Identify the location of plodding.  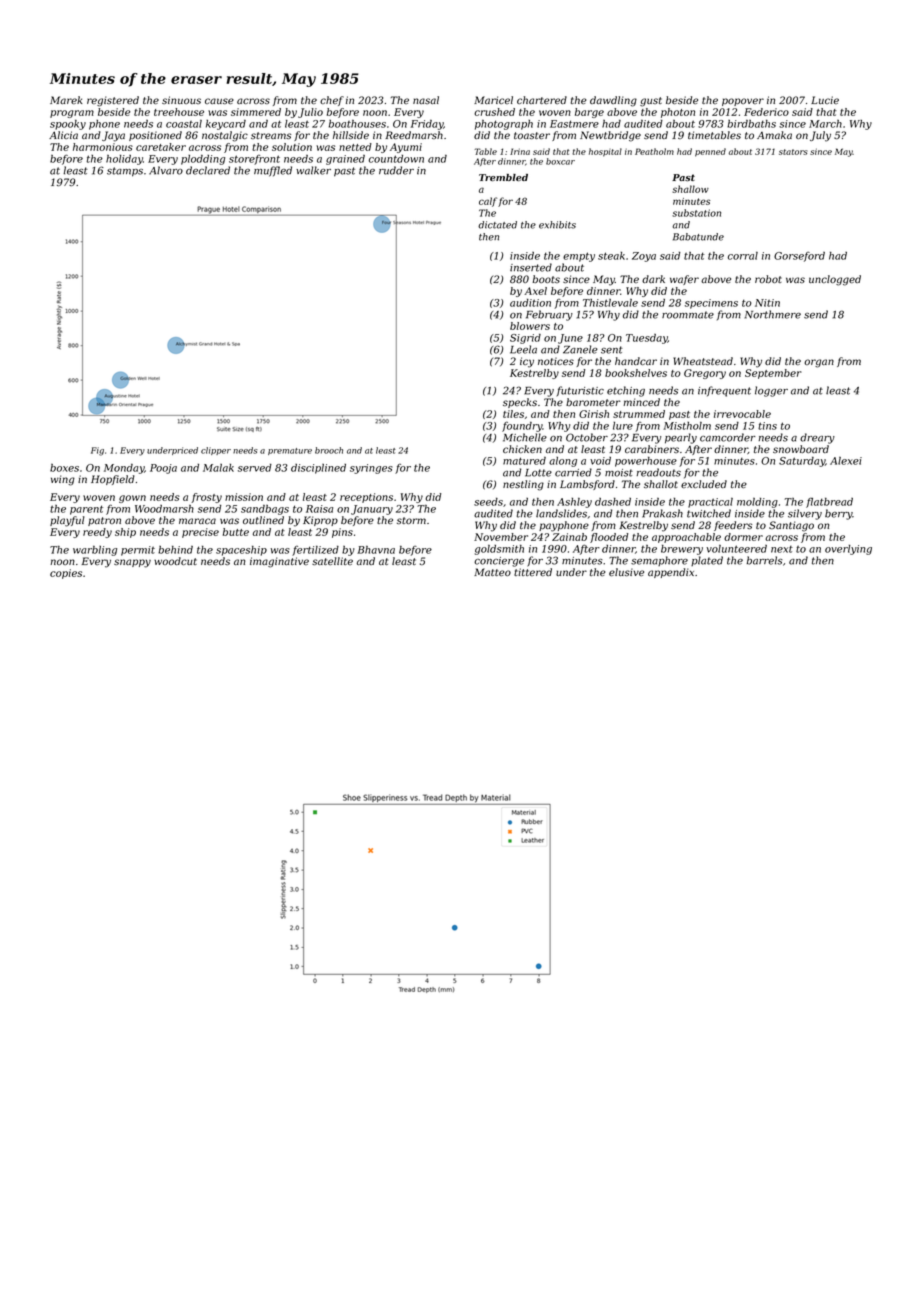
(203, 160).
